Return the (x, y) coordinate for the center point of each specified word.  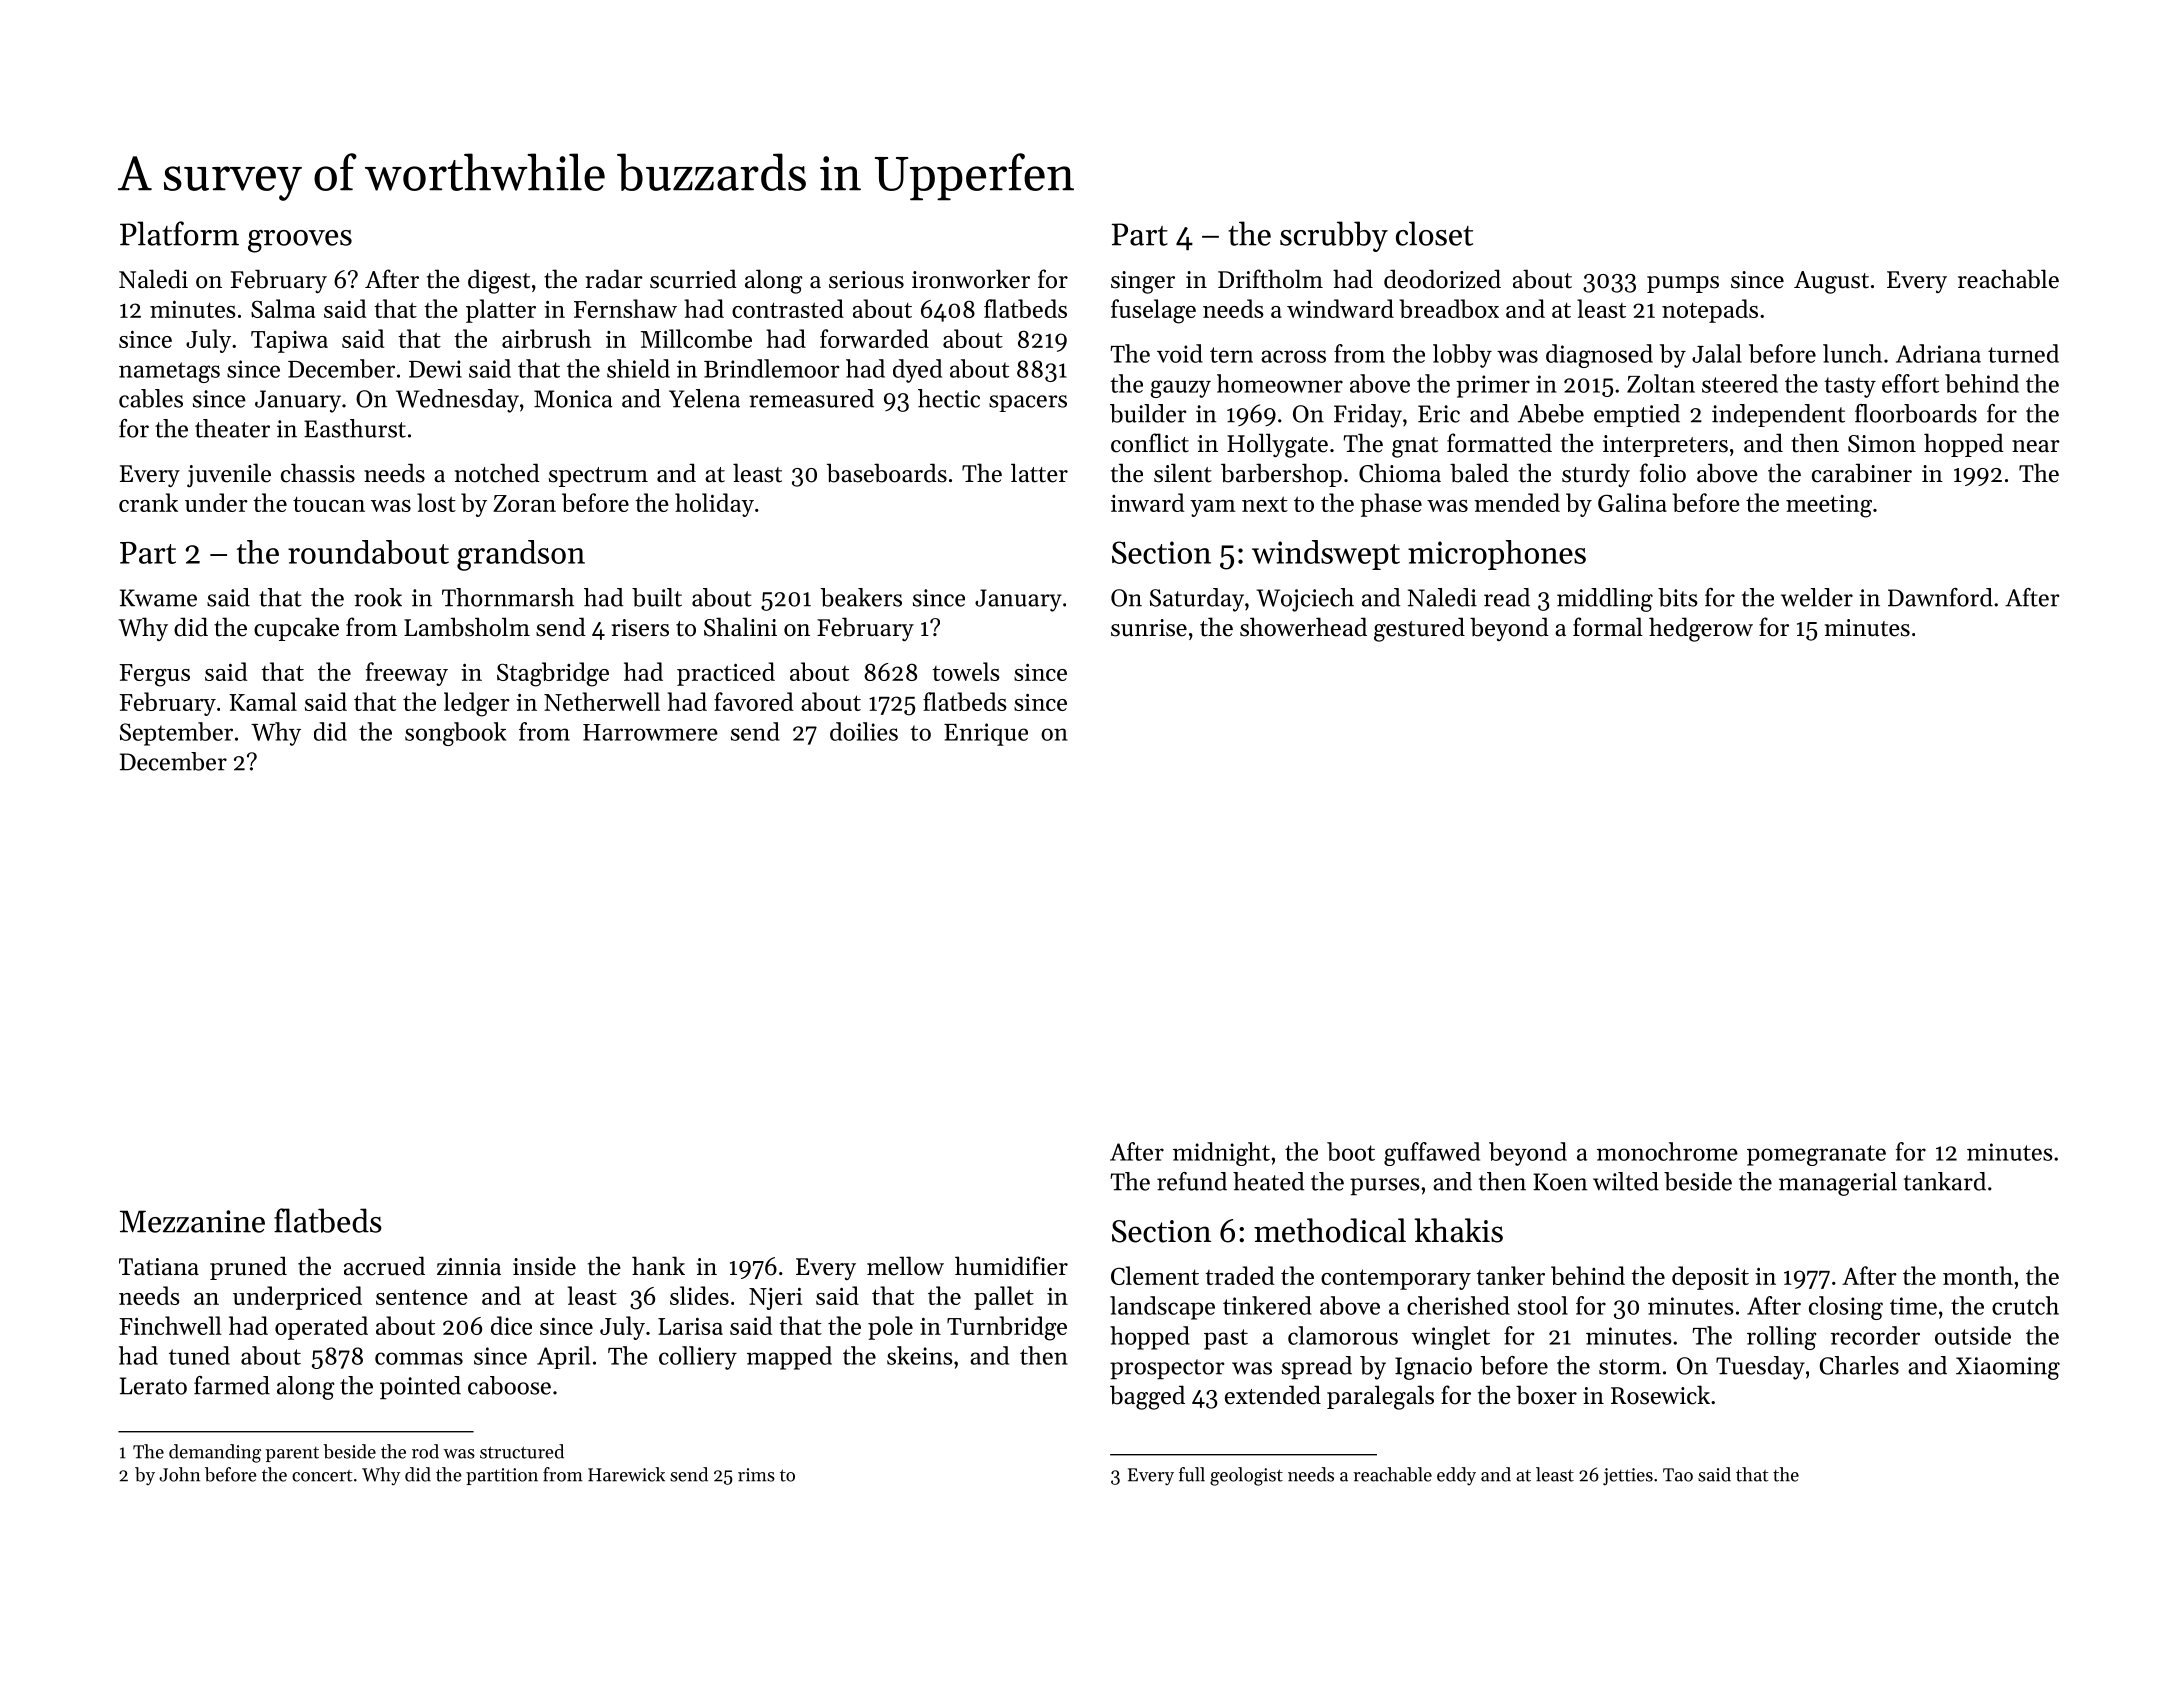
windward (1340, 308)
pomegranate (1816, 1155)
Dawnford (1940, 597)
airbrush (546, 338)
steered (1740, 383)
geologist (1246, 1476)
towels (966, 671)
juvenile (229, 475)
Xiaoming (2008, 1368)
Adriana (1938, 353)
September (176, 734)
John (179, 1474)
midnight (1221, 1154)
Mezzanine (192, 1221)
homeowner (1280, 383)
